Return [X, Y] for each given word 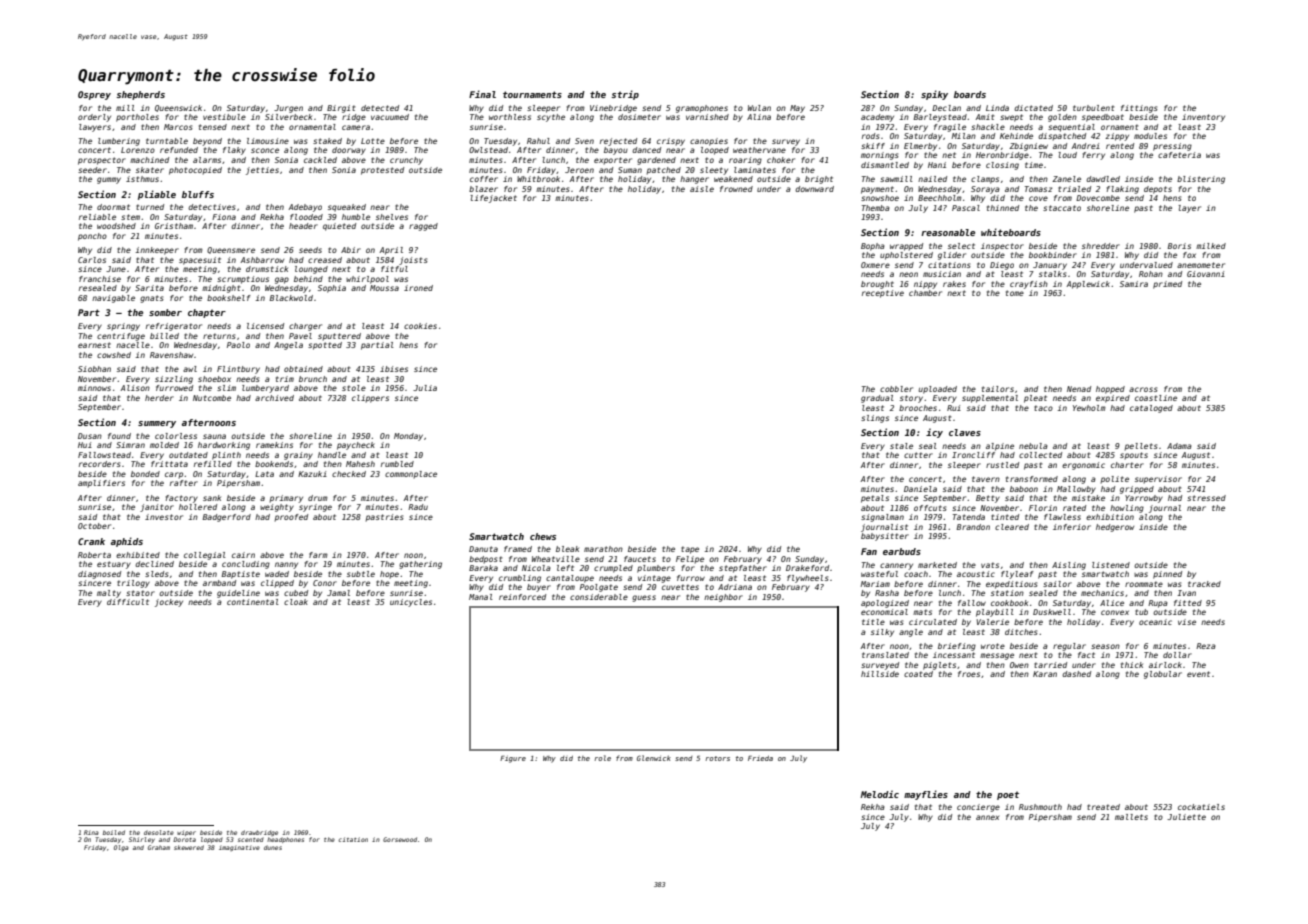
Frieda [760, 758]
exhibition [1110, 517]
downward [814, 189]
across [1143, 389]
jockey [169, 603]
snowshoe [880, 198]
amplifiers [101, 484]
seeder [92, 170]
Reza [1206, 646]
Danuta [483, 549]
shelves [392, 217]
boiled [114, 832]
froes [969, 674]
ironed [418, 288]
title [873, 622]
